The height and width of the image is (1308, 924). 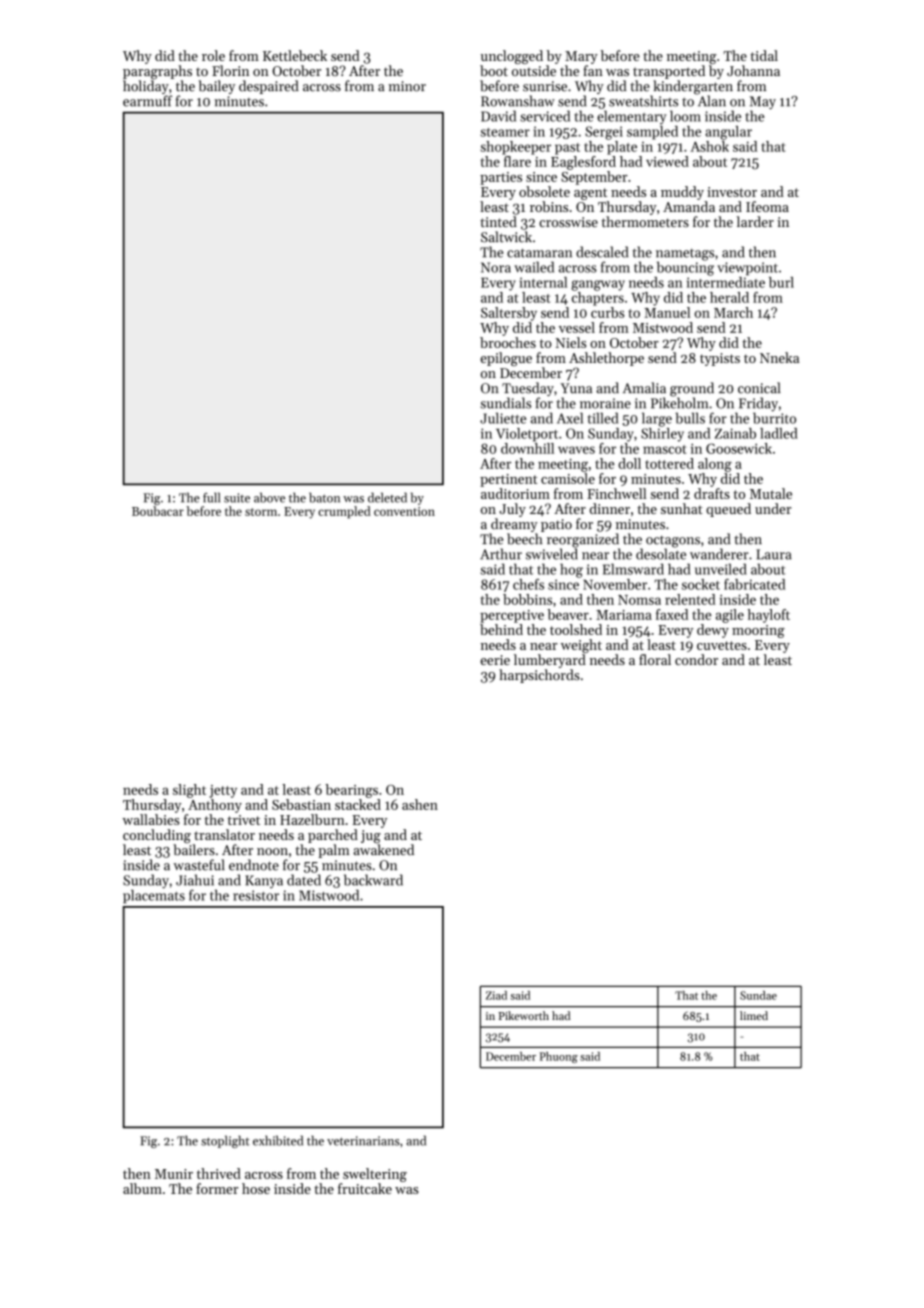 What do you see at coordinates (211, 497) in the image?
I see `full` at bounding box center [211, 497].
